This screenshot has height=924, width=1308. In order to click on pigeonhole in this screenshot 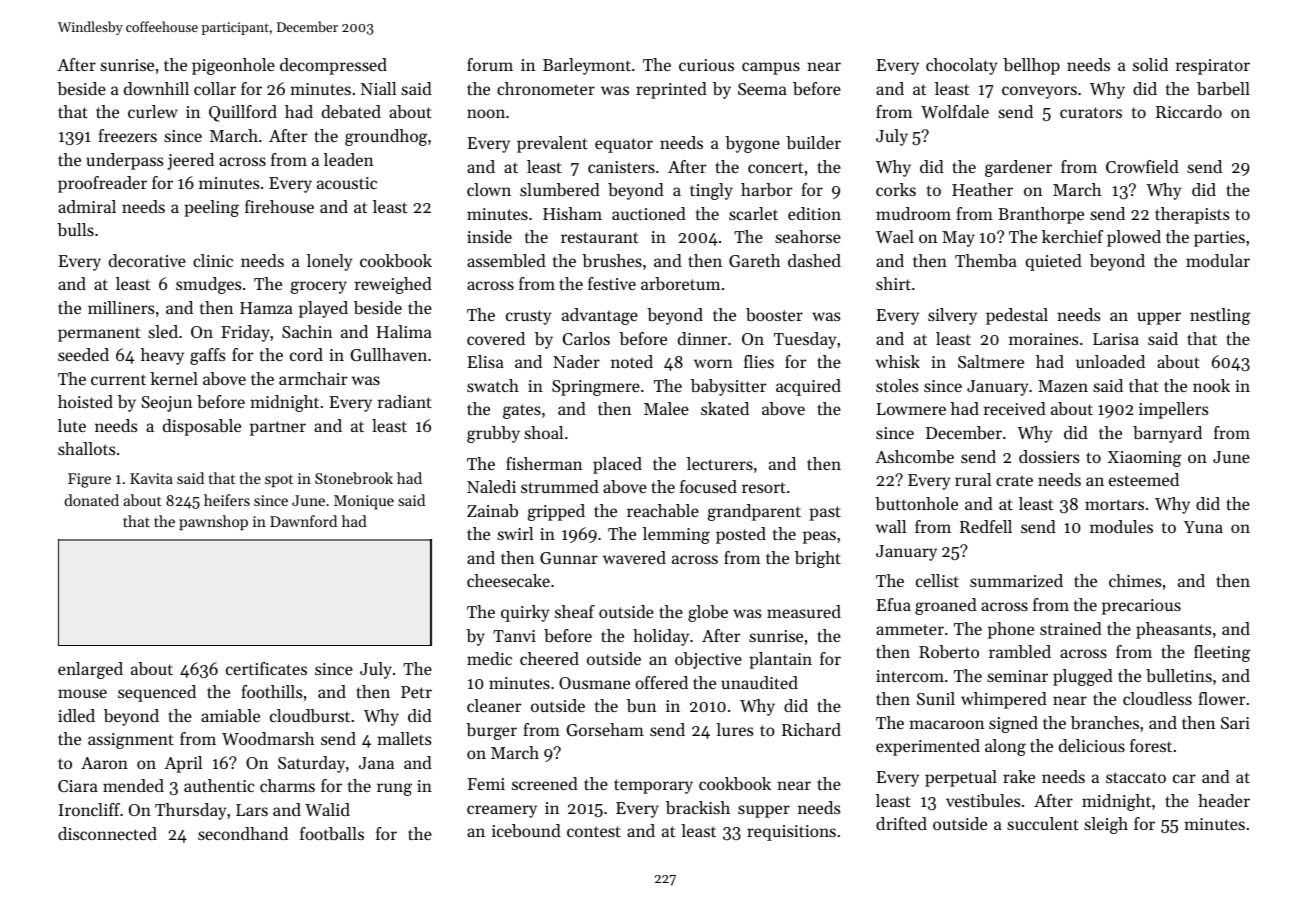, I will do `click(233, 66)`.
